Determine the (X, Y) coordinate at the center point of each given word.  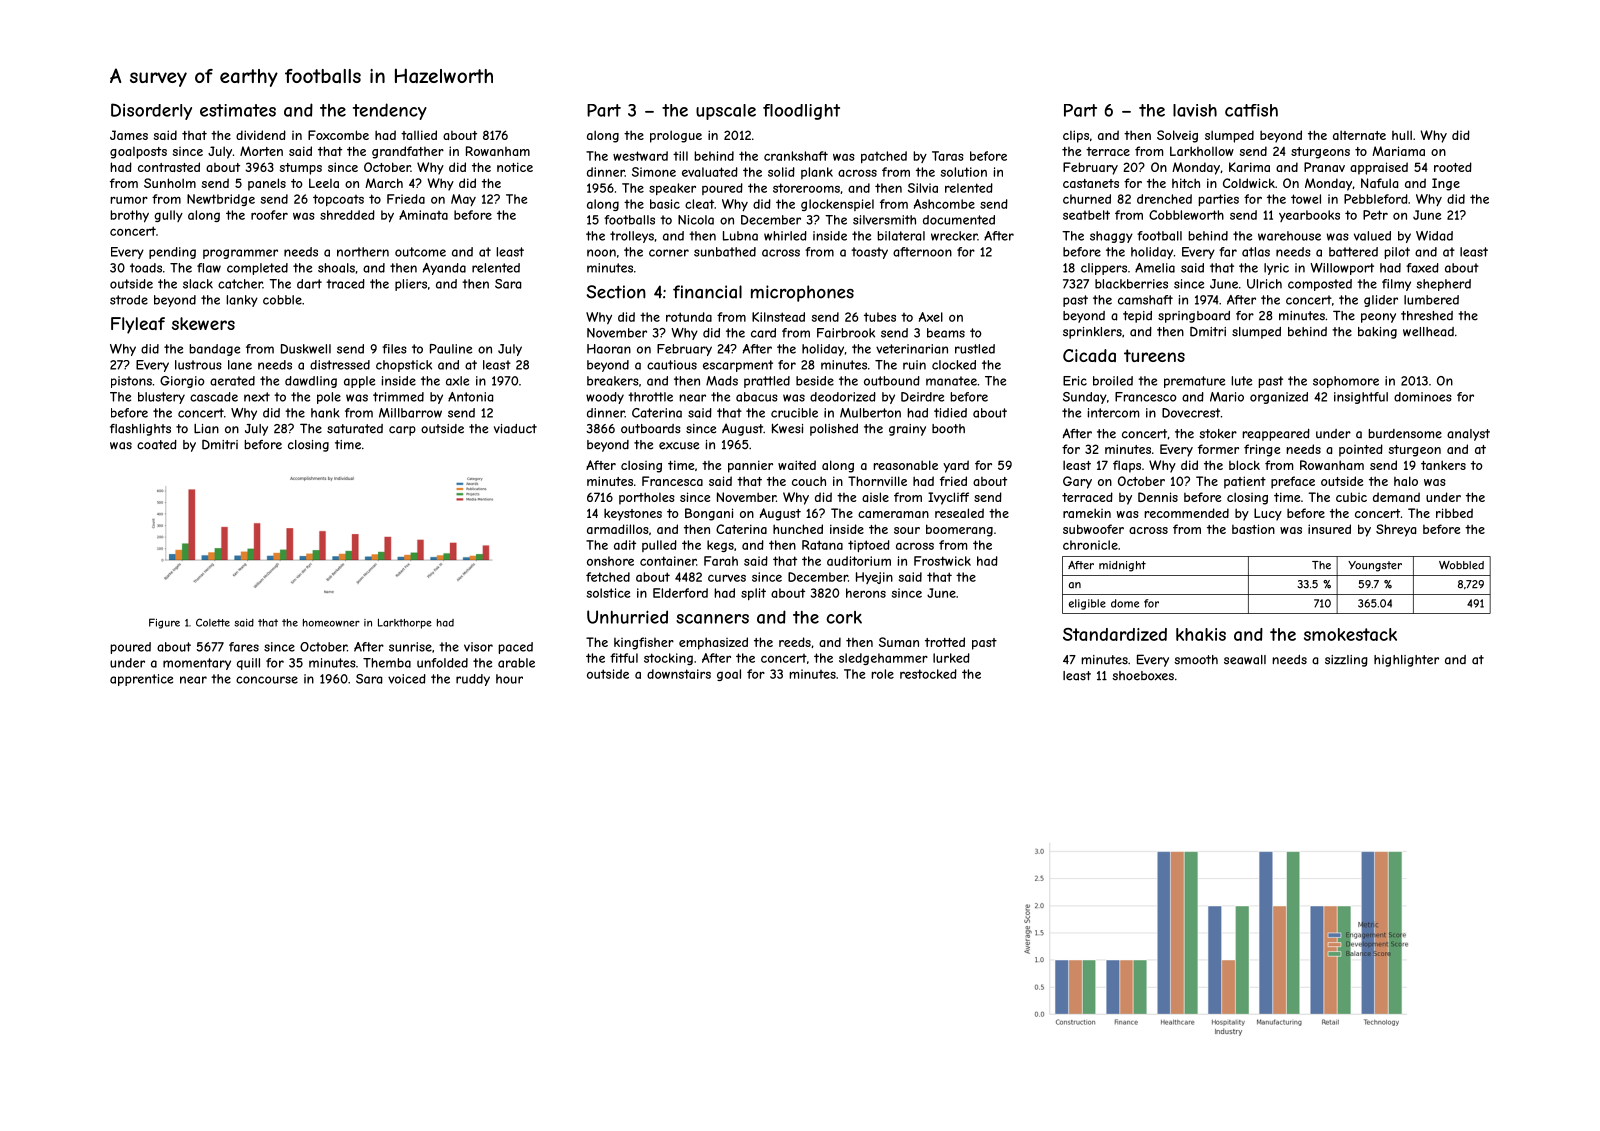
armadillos (618, 529)
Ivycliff (948, 498)
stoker (1218, 434)
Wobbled (1461, 565)
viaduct (515, 429)
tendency (390, 111)
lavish (1195, 110)
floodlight (801, 112)
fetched (608, 577)
